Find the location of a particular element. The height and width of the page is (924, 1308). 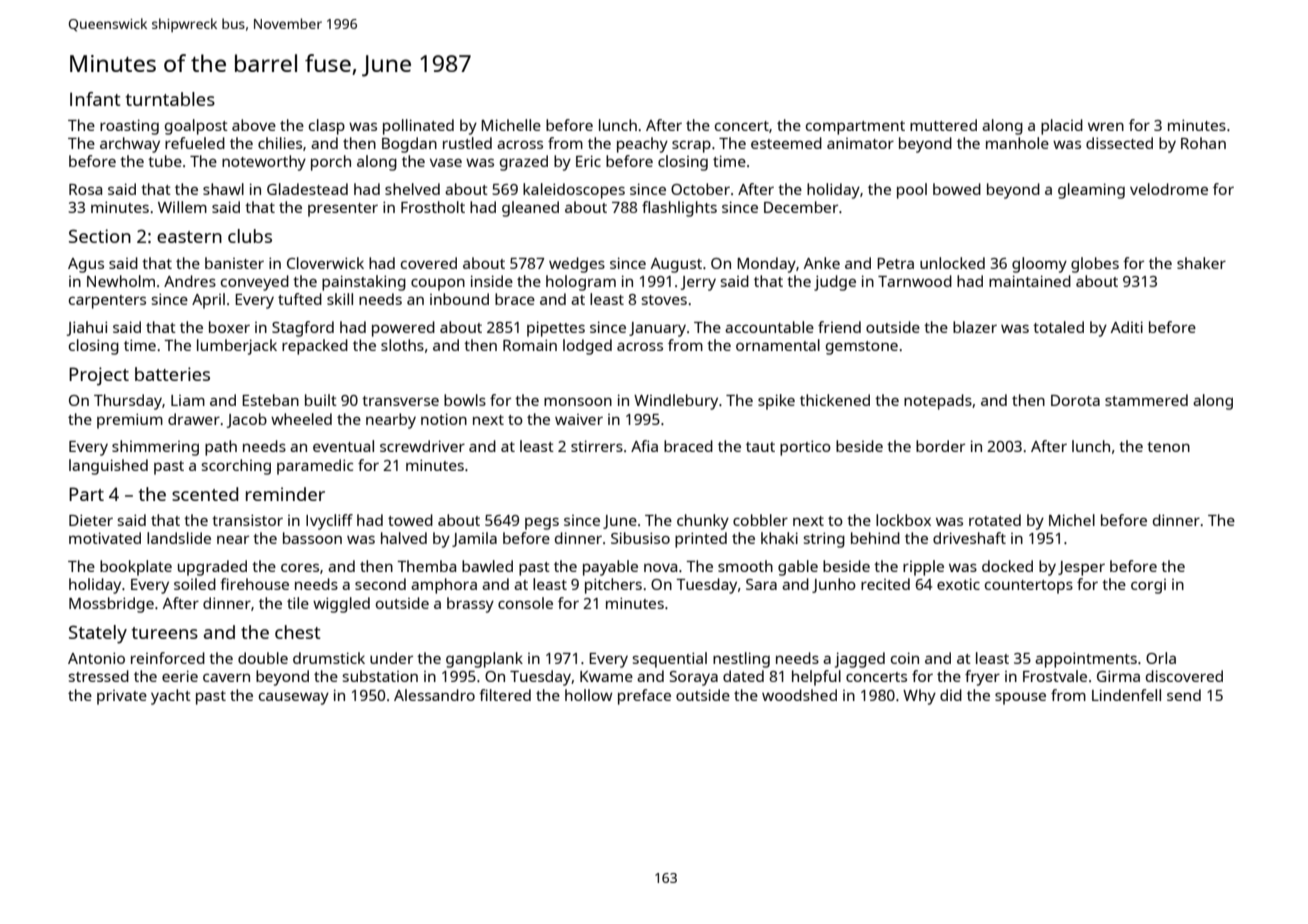

manhole is located at coordinates (1017, 143).
